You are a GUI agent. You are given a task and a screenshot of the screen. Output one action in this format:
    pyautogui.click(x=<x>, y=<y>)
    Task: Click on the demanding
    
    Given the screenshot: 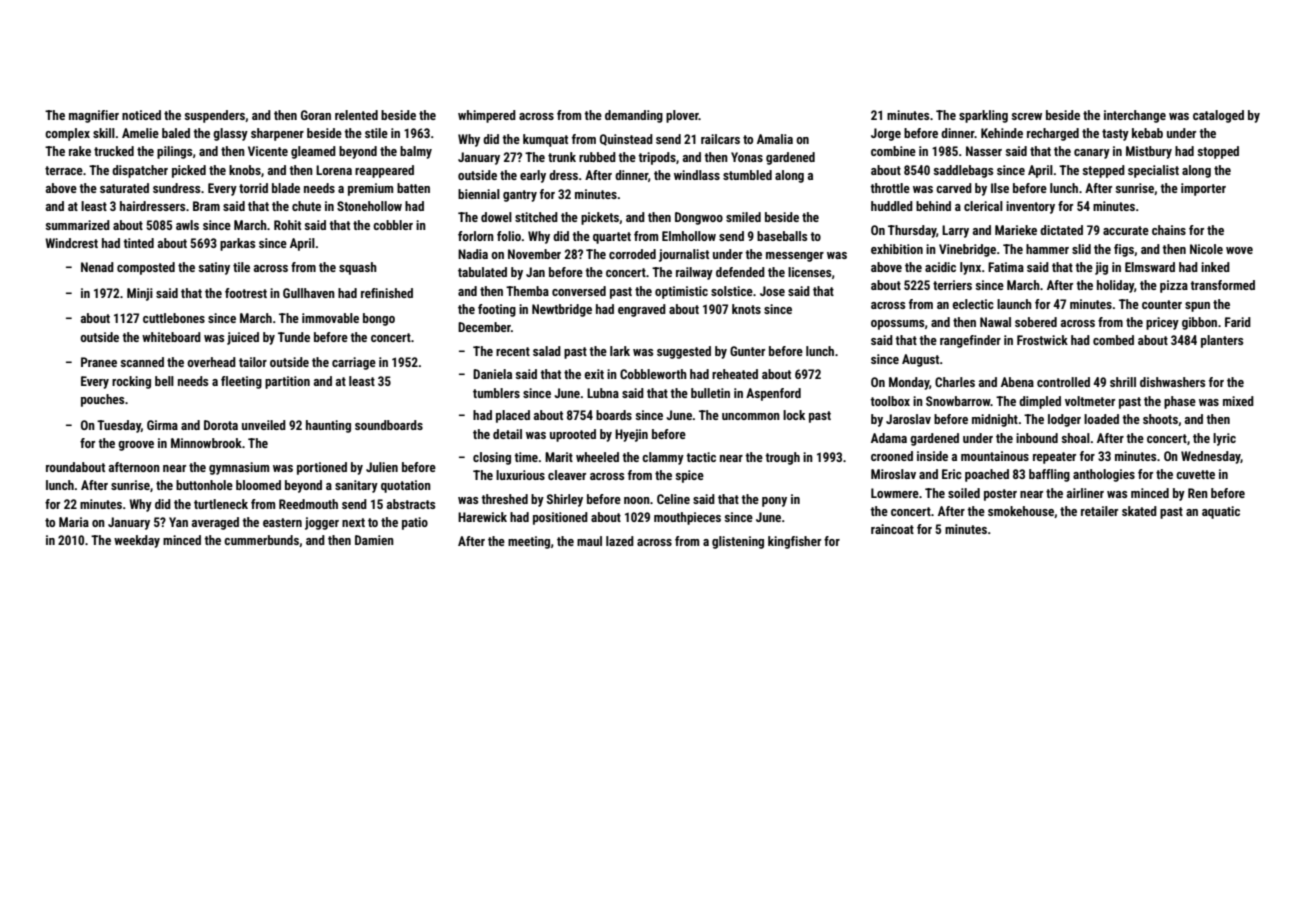 What is the action you would take?
    pyautogui.click(x=634, y=116)
